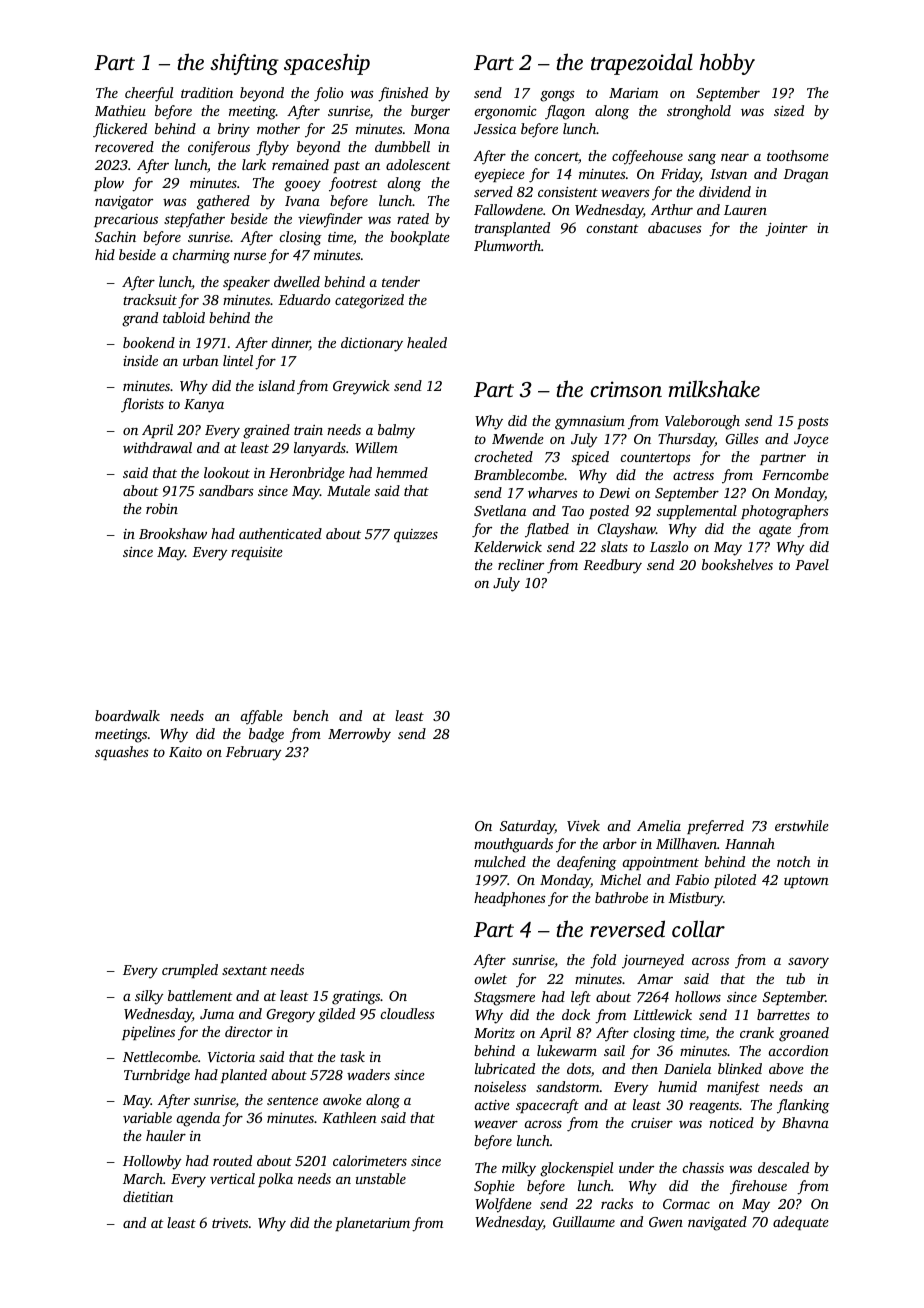 Image resolution: width=924 pixels, height=1308 pixels. I want to click on spaceship, so click(327, 64).
